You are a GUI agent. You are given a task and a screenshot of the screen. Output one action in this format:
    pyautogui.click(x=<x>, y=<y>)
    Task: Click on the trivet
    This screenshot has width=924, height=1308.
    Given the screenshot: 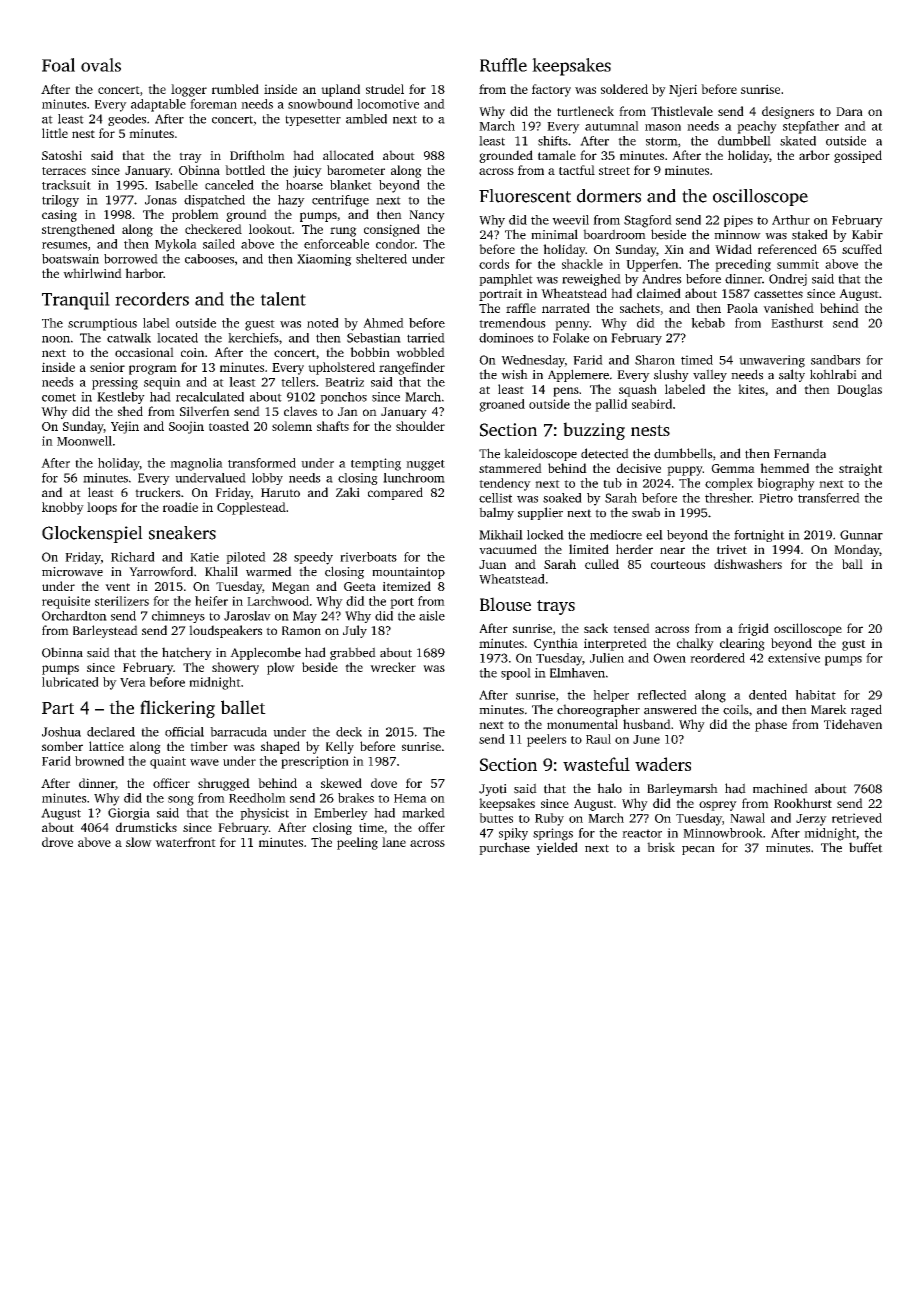 What is the action you would take?
    pyautogui.click(x=732, y=549)
